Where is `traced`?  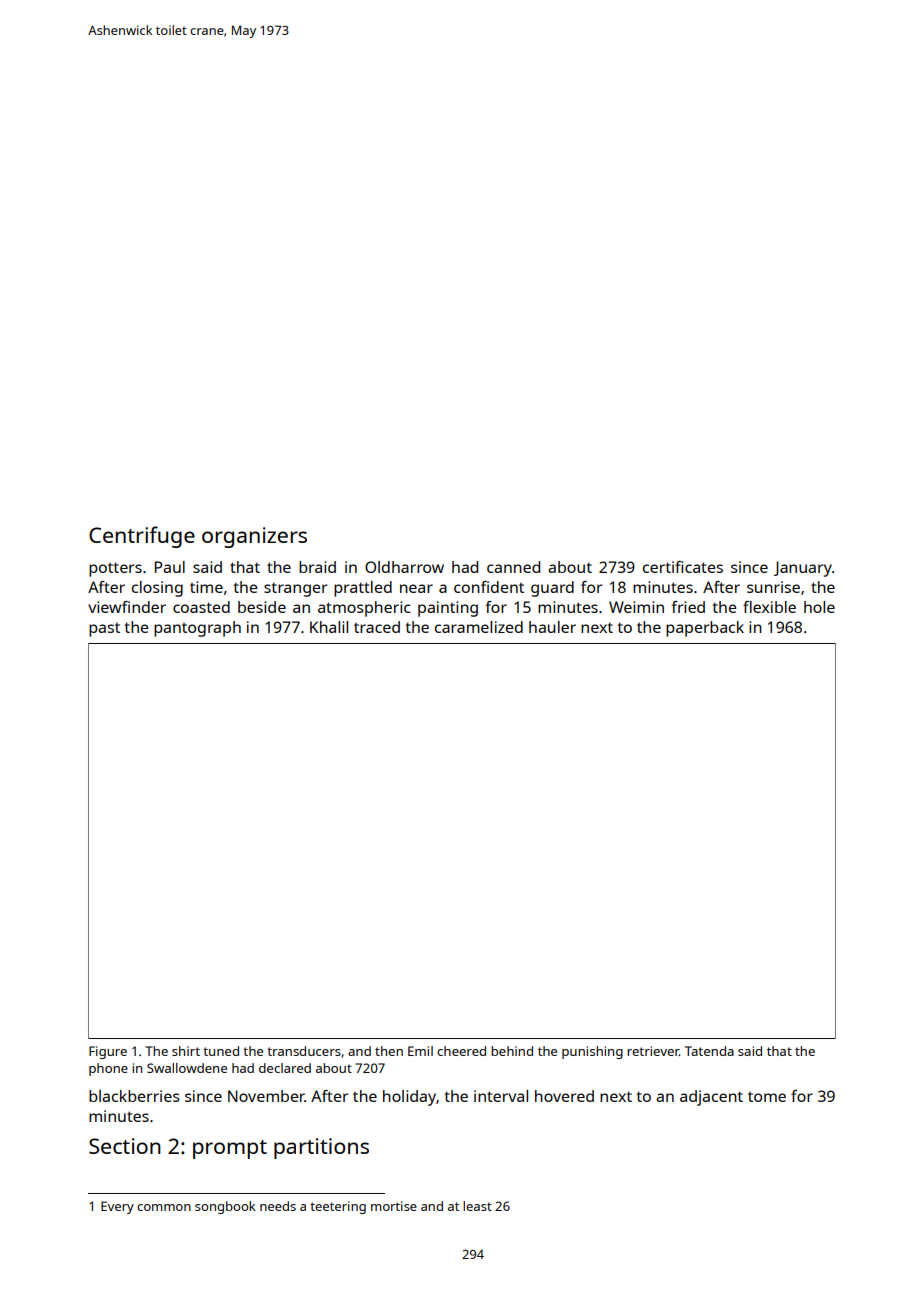 traced is located at coordinates (377, 627).
